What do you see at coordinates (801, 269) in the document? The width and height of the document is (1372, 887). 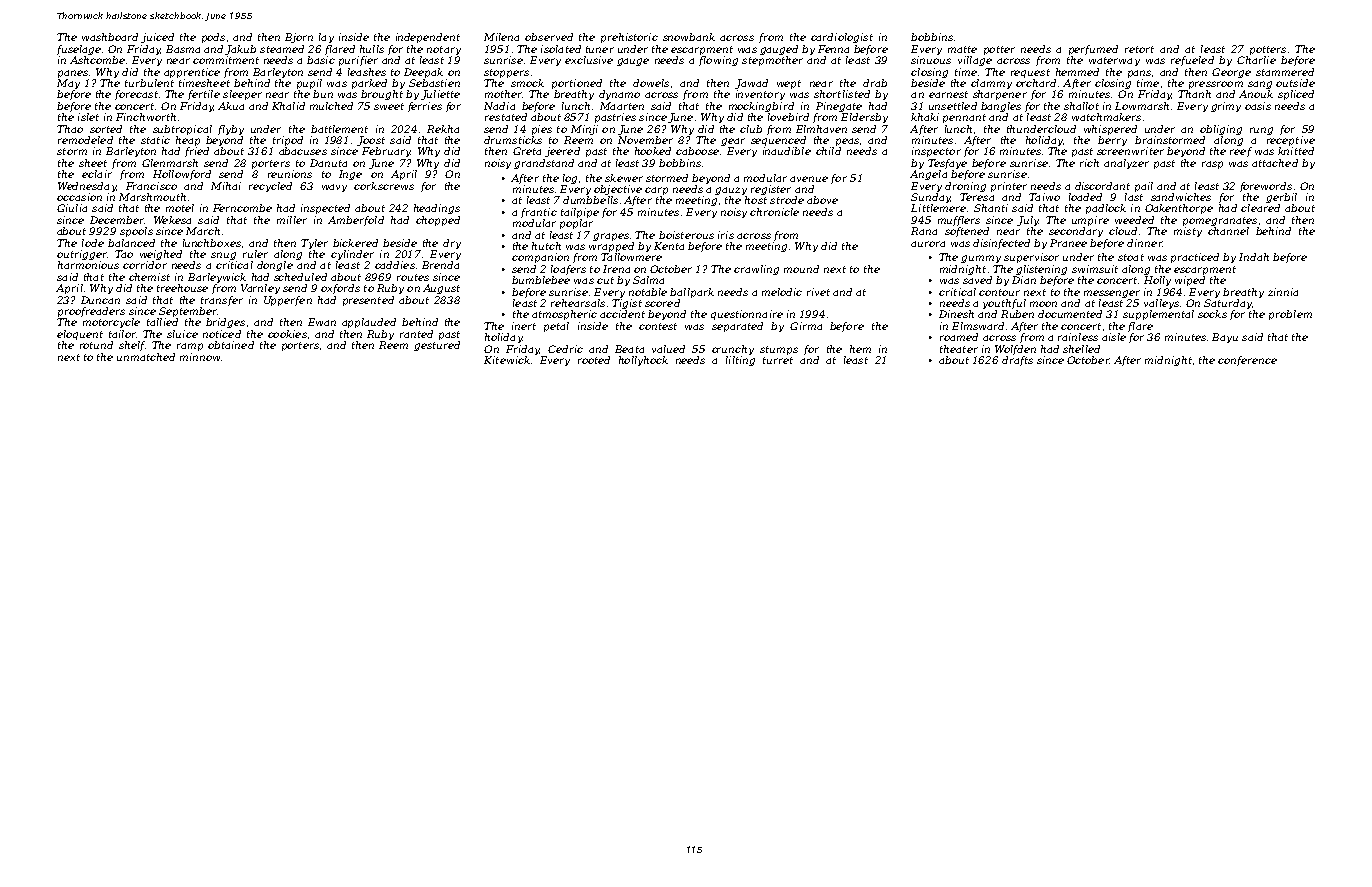 I see `mound` at bounding box center [801, 269].
